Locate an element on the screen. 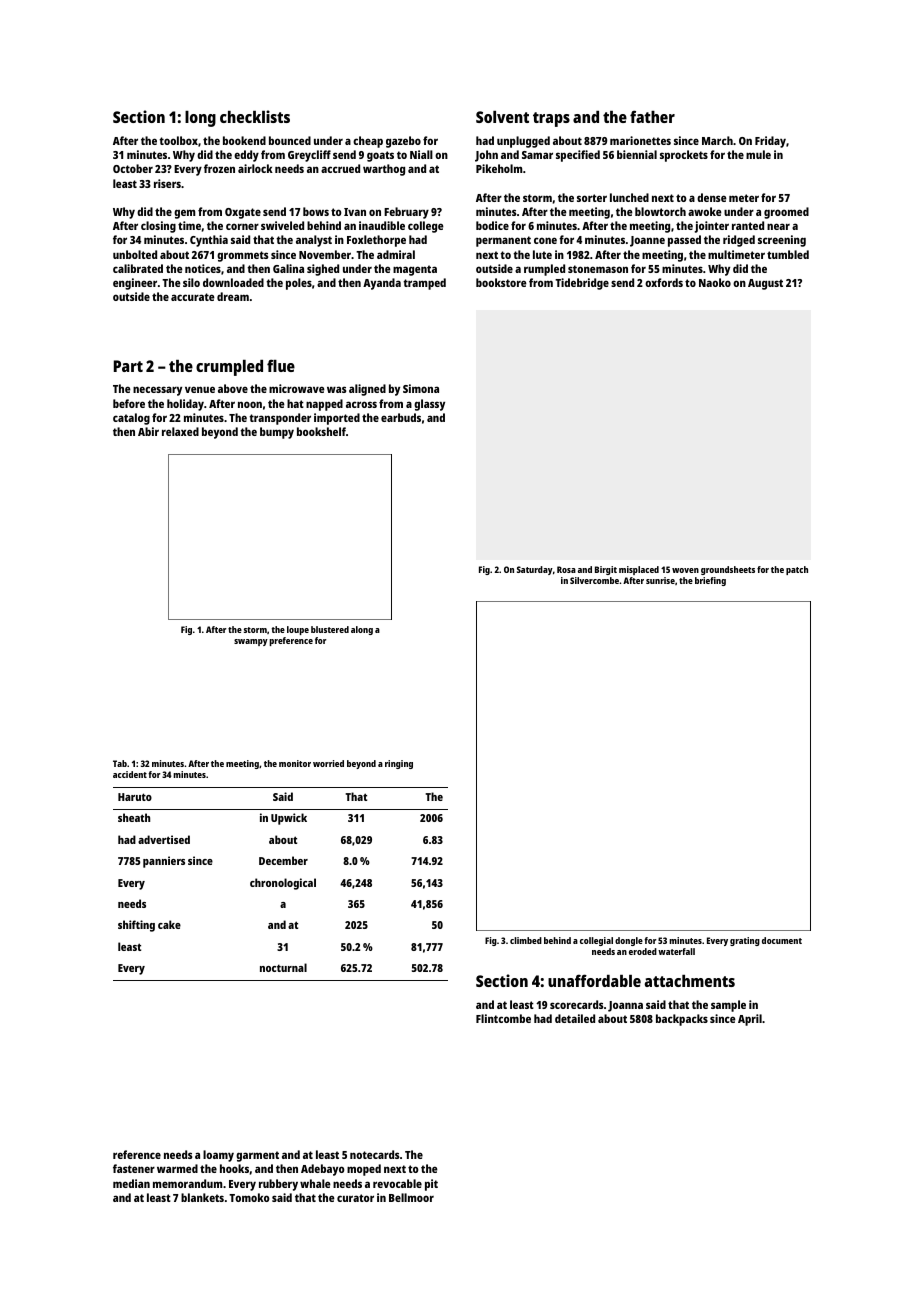  toolbox is located at coordinates (178, 140).
